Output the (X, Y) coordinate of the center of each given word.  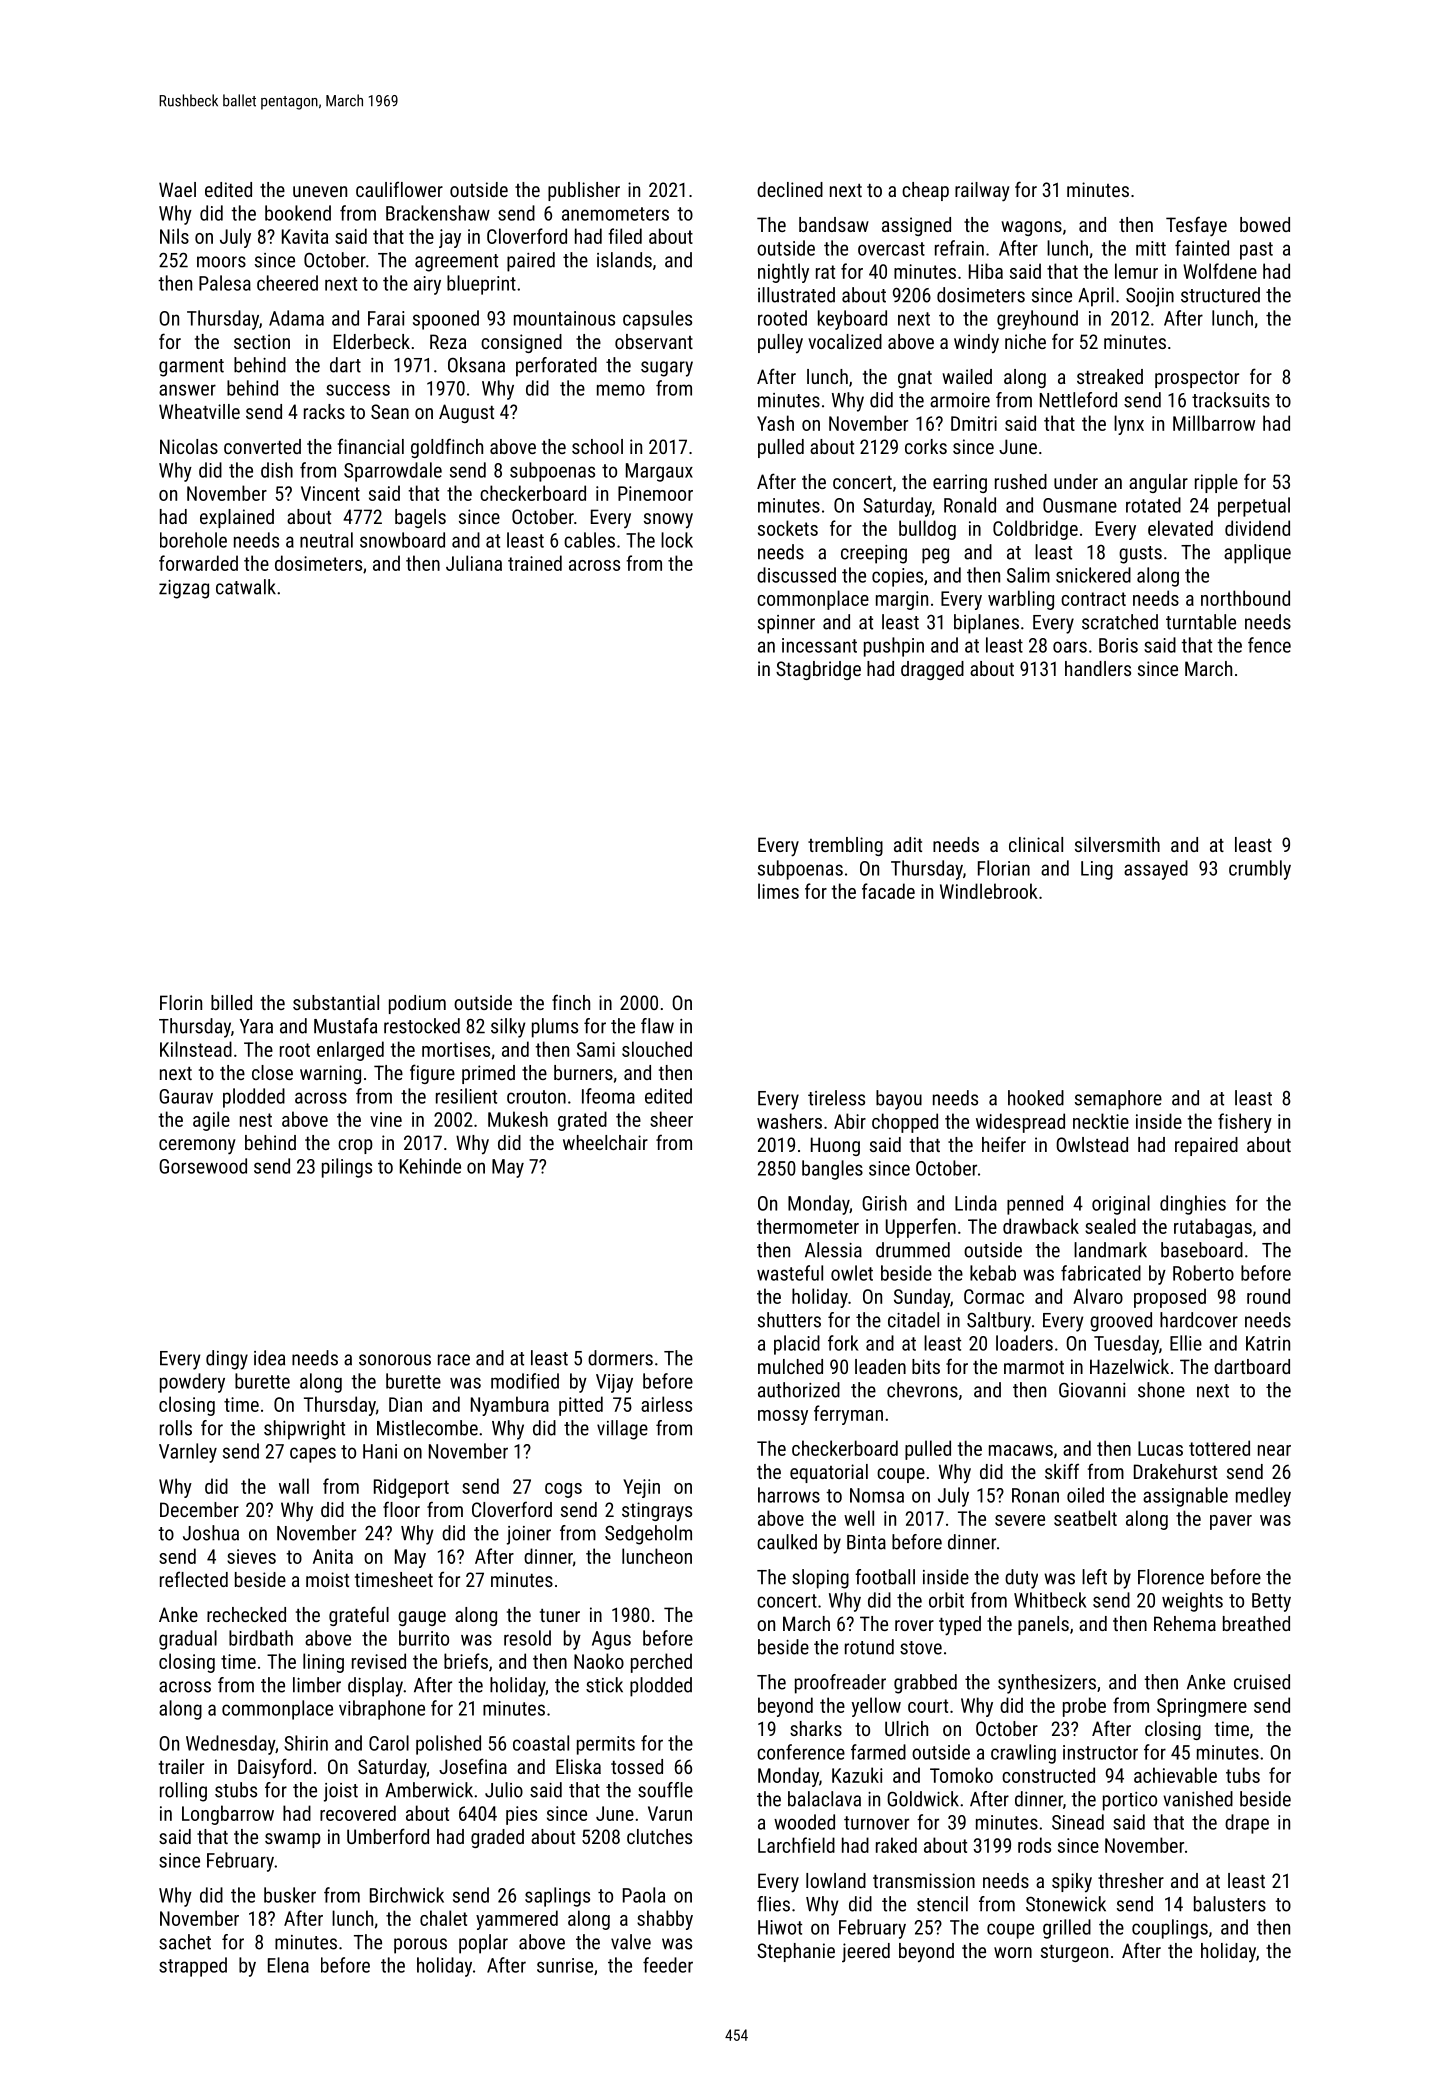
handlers (1098, 668)
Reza (448, 341)
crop (355, 1146)
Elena (288, 1965)
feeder (668, 1965)
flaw (657, 1026)
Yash (775, 423)
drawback (1041, 1226)
